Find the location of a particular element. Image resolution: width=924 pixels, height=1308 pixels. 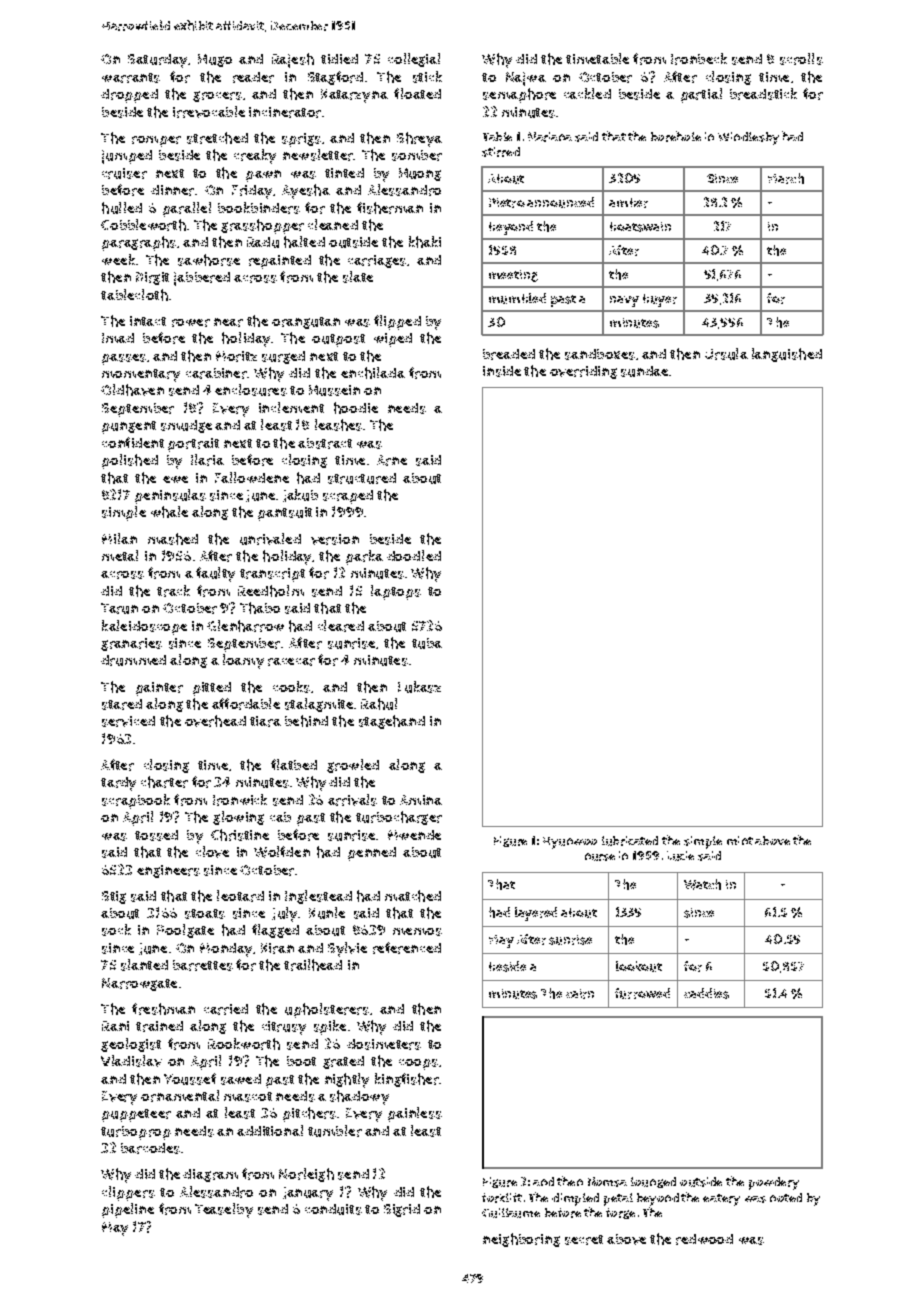

slate is located at coordinates (358, 277).
